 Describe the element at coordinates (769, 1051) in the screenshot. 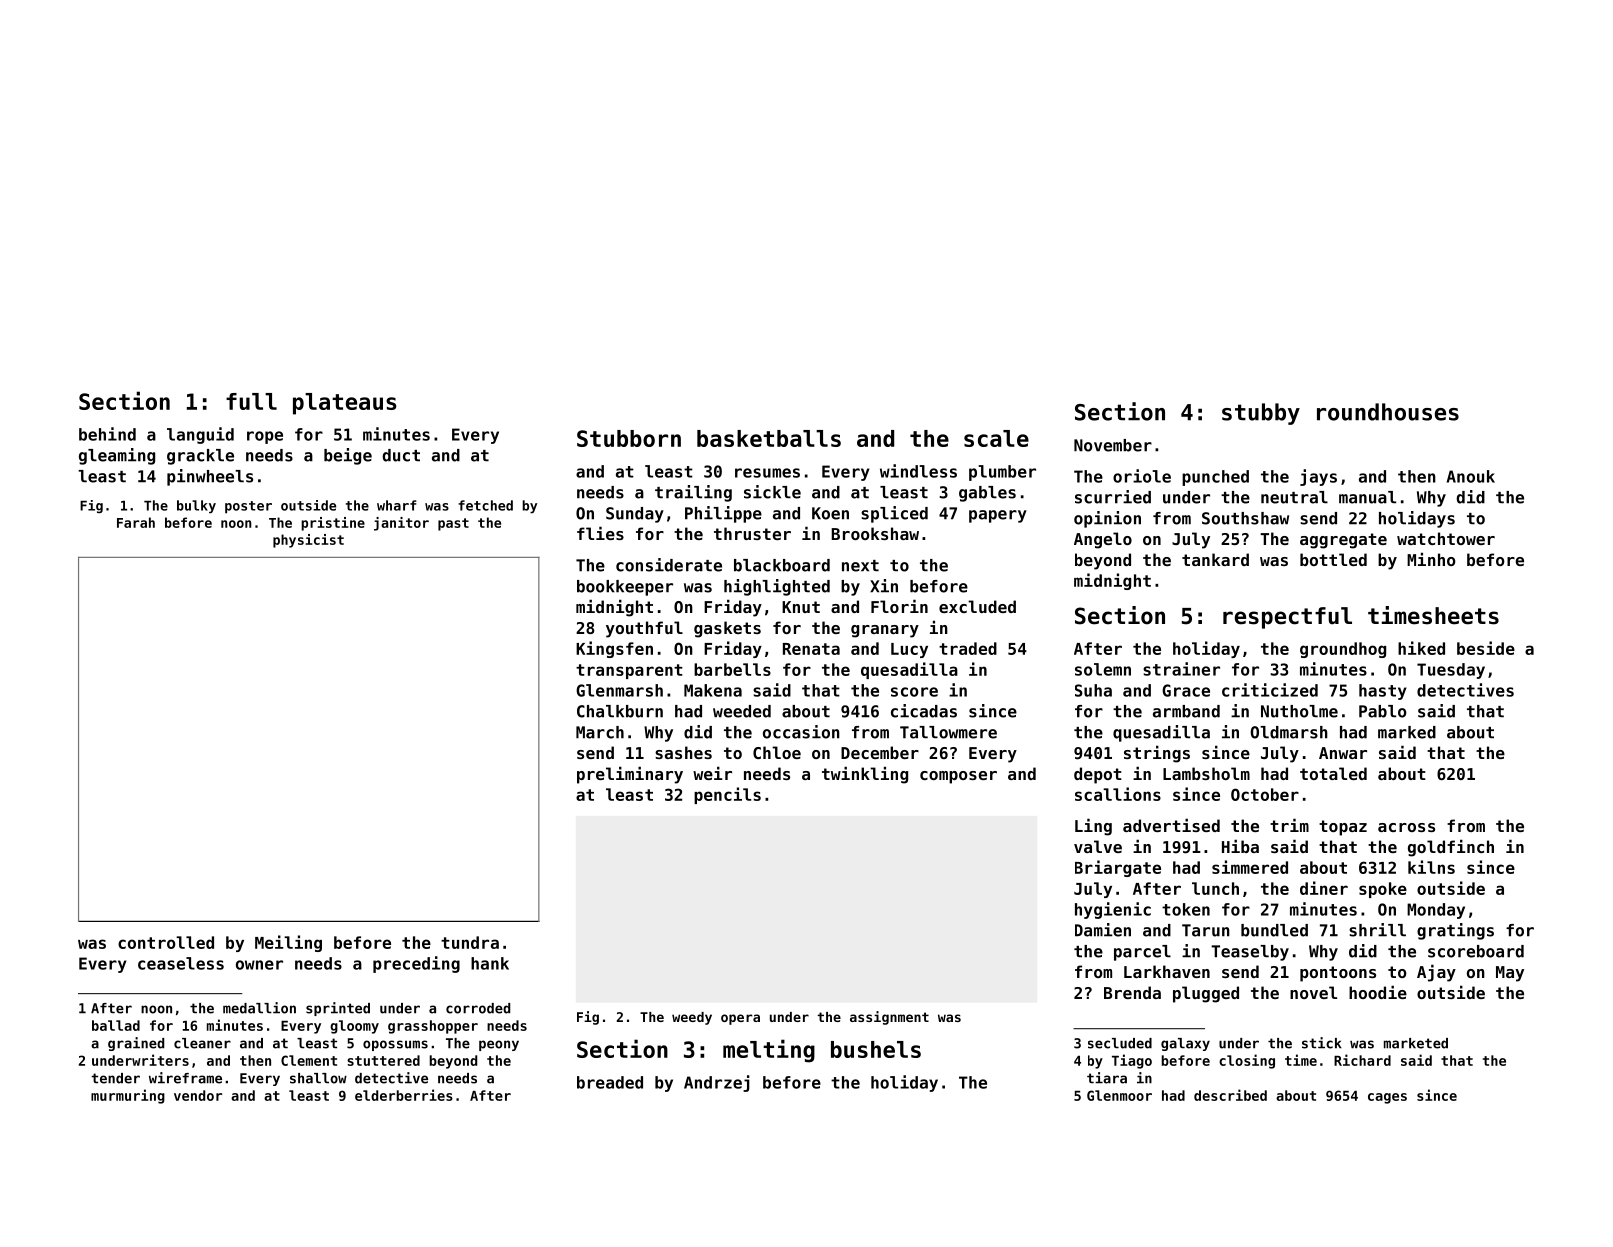

I see `melting` at that location.
